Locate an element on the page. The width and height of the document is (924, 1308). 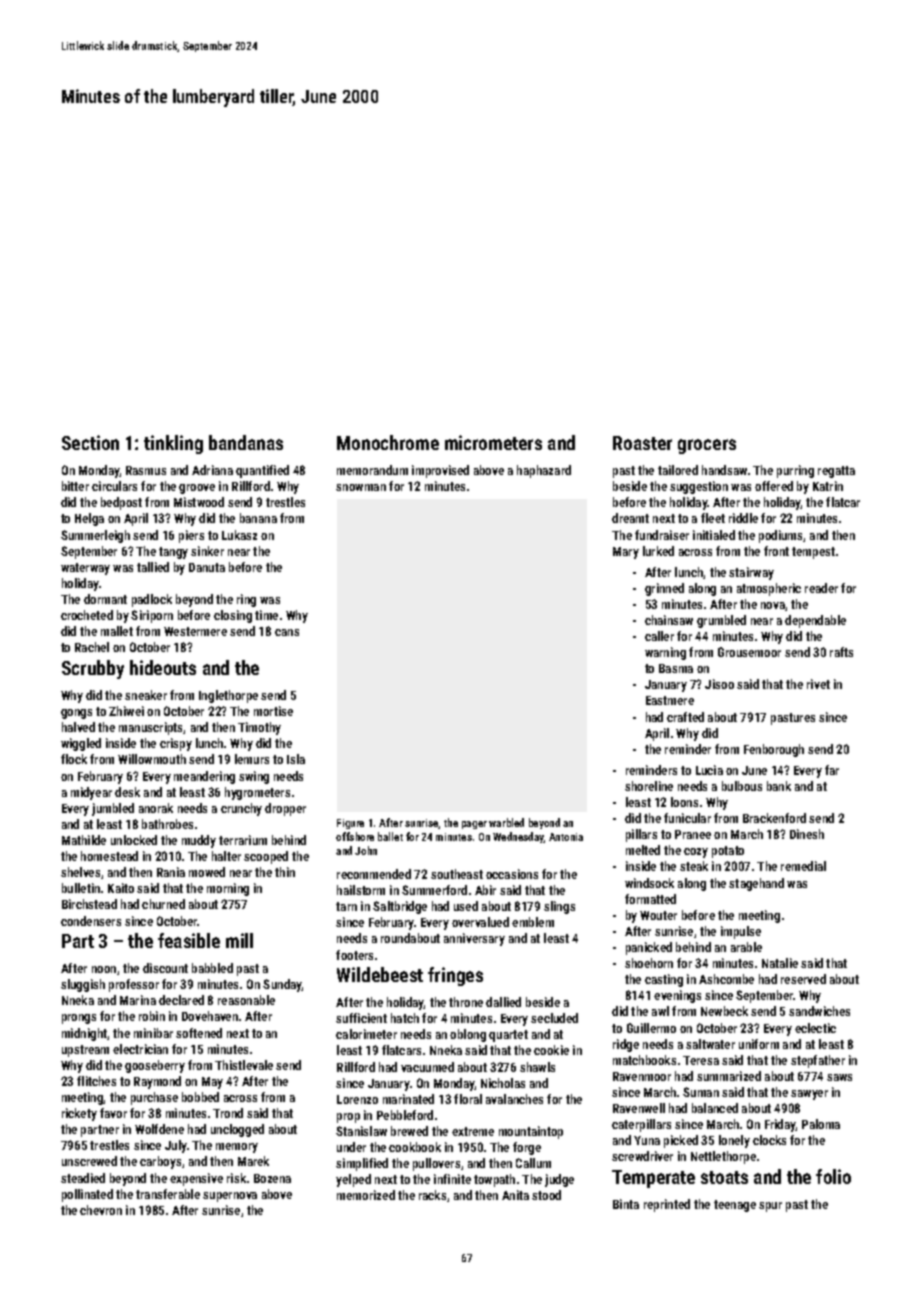
Section is located at coordinates (90, 442).
